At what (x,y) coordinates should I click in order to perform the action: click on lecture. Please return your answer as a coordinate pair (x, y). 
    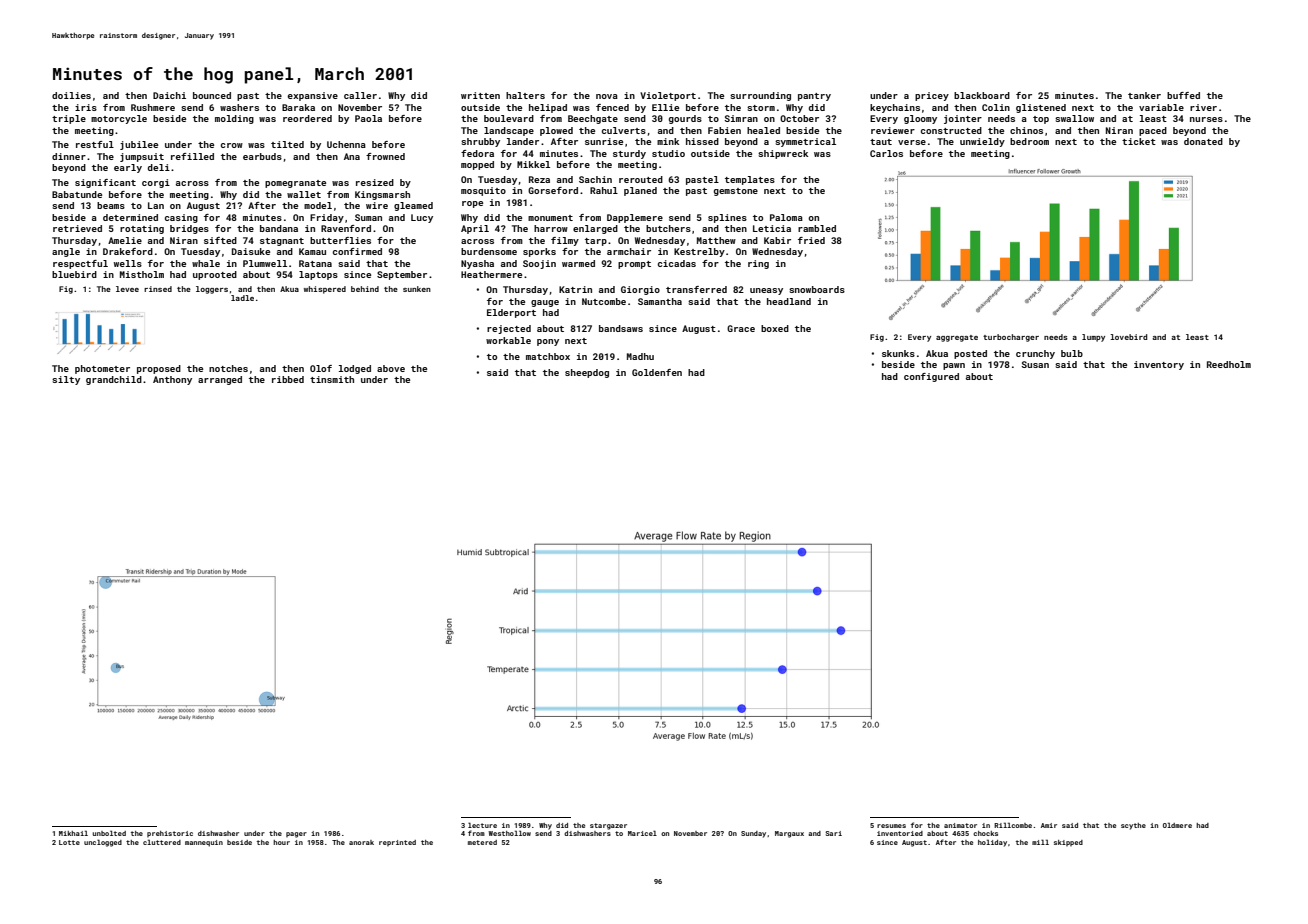
    Looking at the image, I should click on (482, 825).
